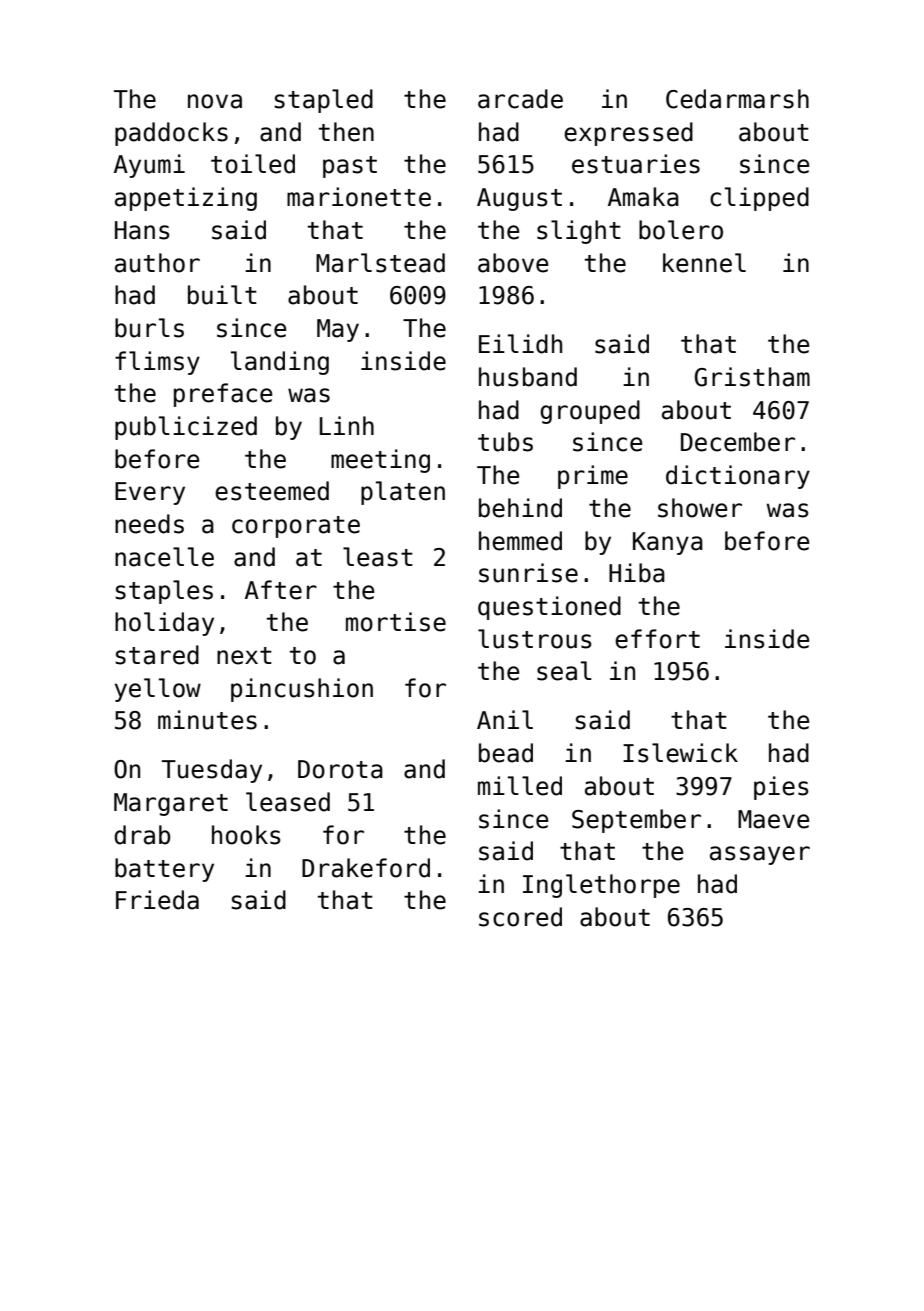 The width and height of the screenshot is (924, 1311). Describe the element at coordinates (681, 230) in the screenshot. I see `bolero` at that location.
